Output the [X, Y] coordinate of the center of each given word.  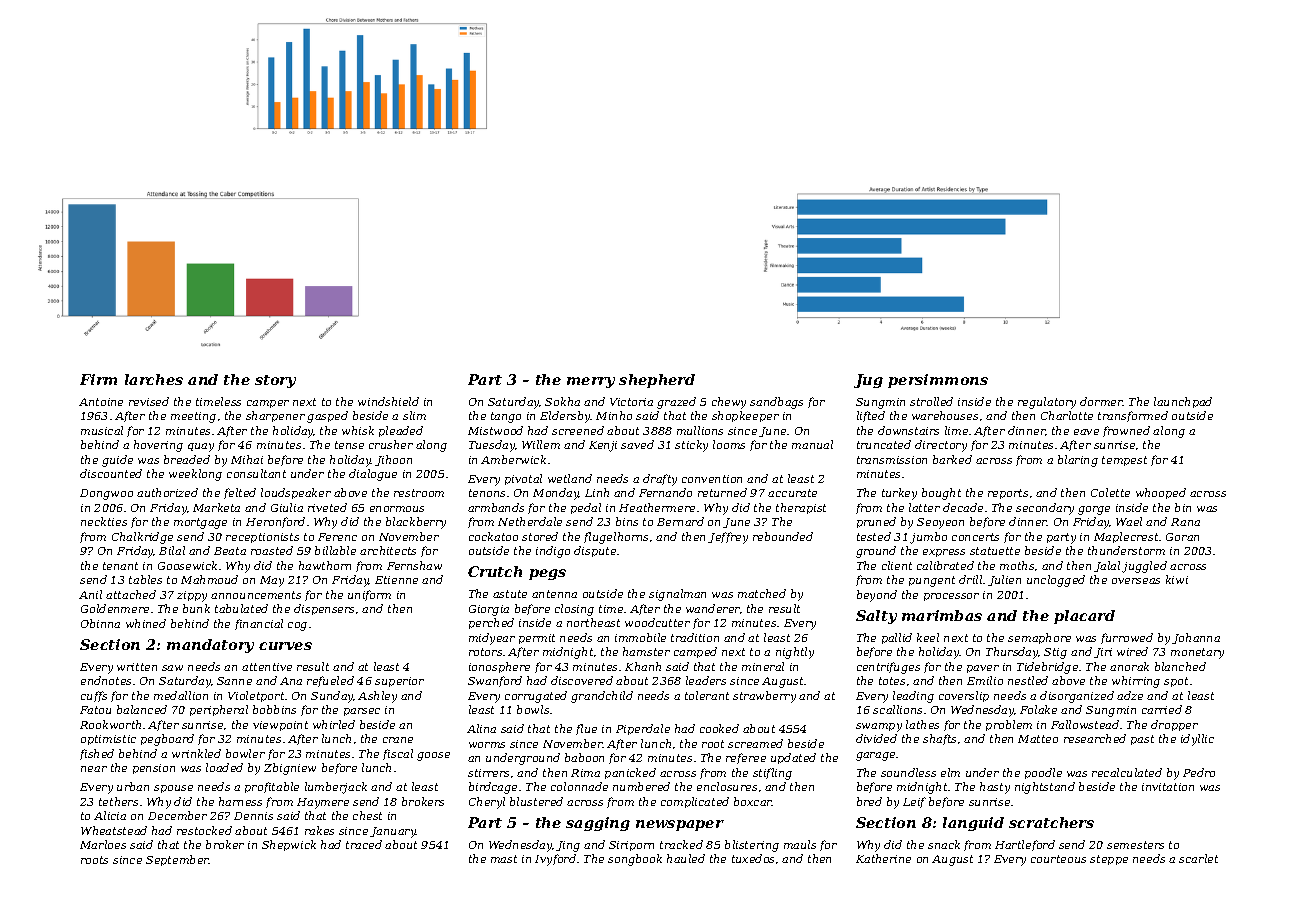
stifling [772, 774]
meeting [193, 417]
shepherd [657, 381]
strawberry [764, 697]
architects [388, 550]
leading [913, 697]
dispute [595, 551]
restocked [204, 830]
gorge [1094, 510]
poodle [1043, 773]
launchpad [1183, 402]
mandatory [210, 646]
